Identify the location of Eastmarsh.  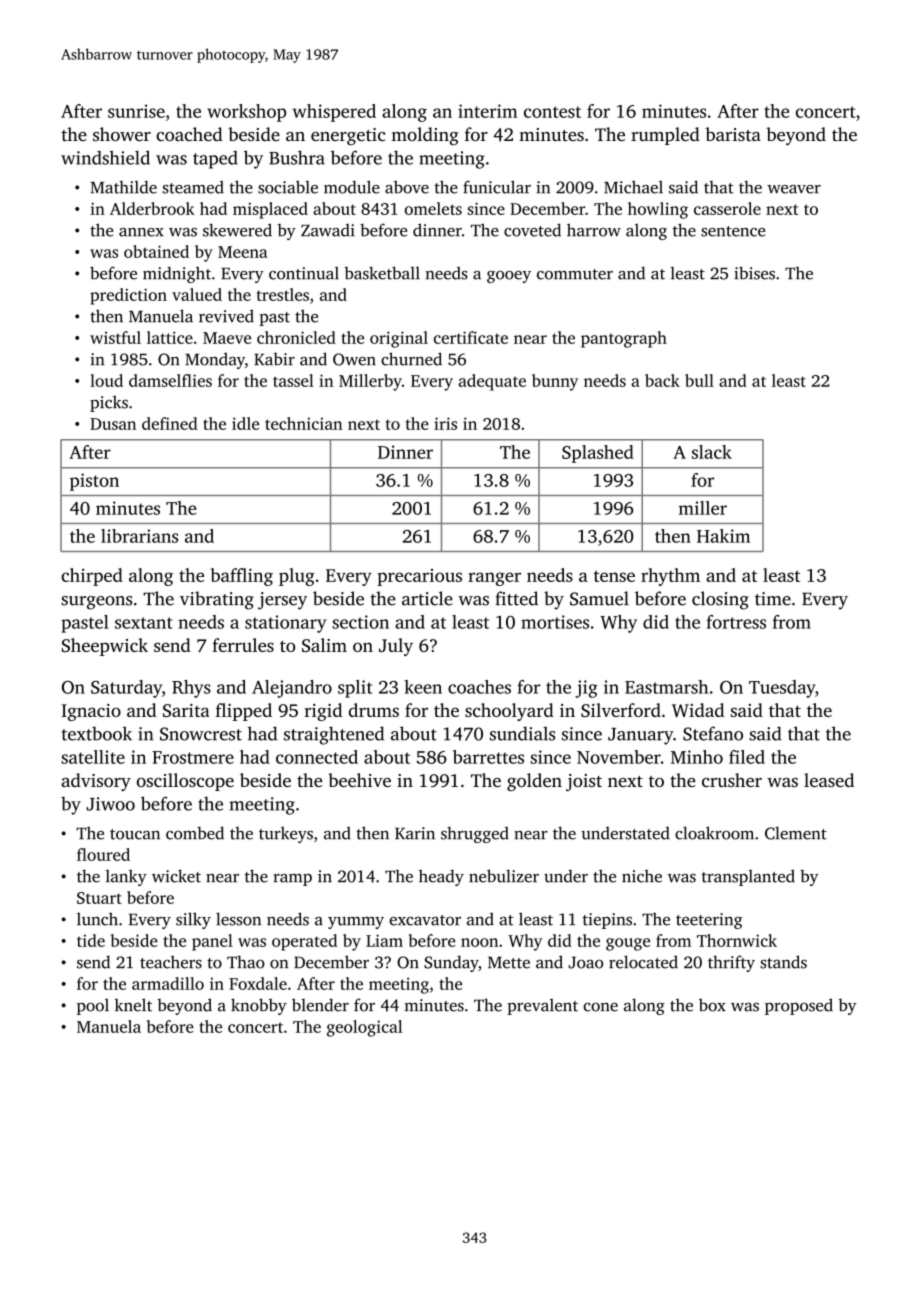
(666, 687).
